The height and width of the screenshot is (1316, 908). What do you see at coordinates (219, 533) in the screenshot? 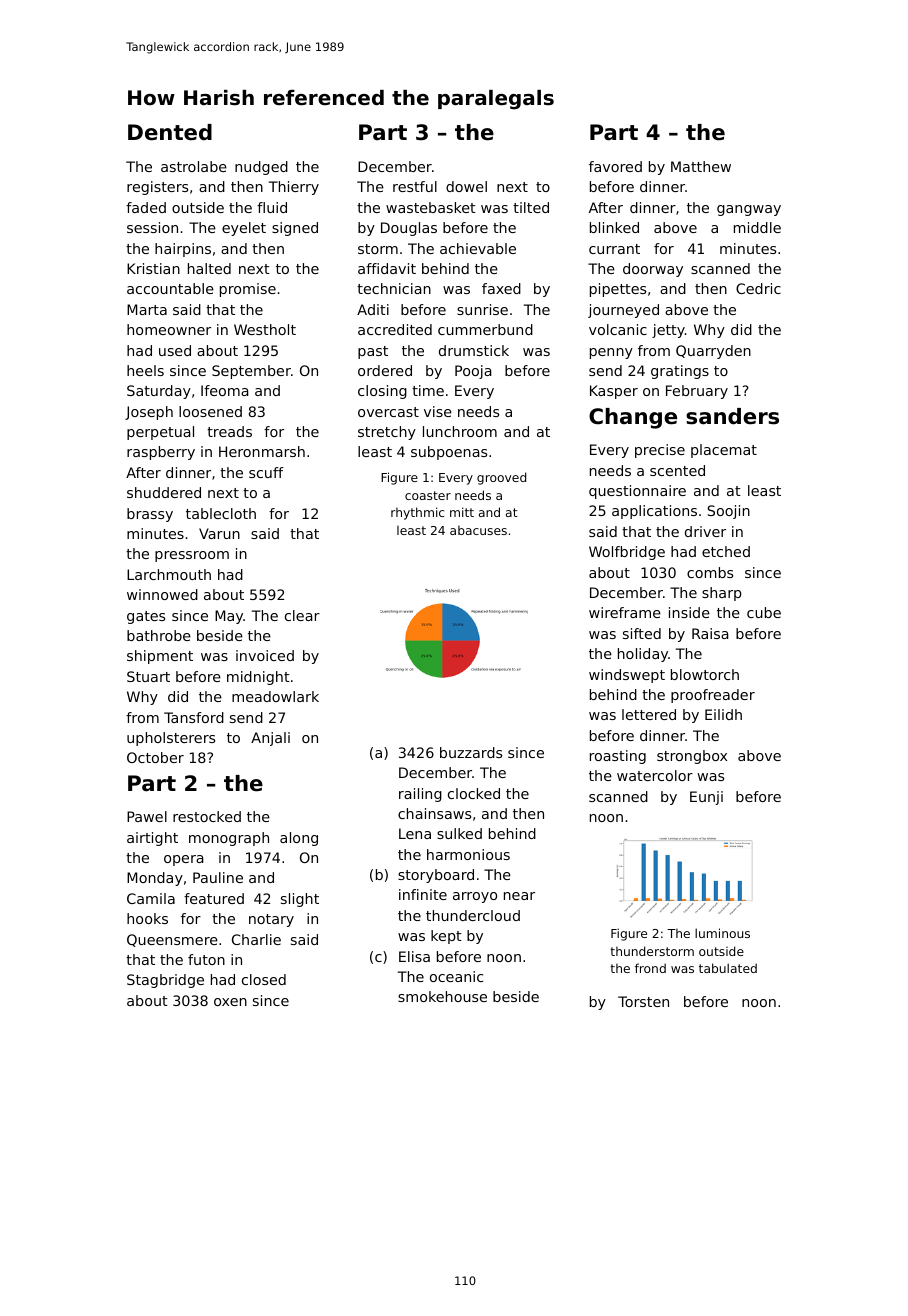
I see `Varun` at bounding box center [219, 533].
